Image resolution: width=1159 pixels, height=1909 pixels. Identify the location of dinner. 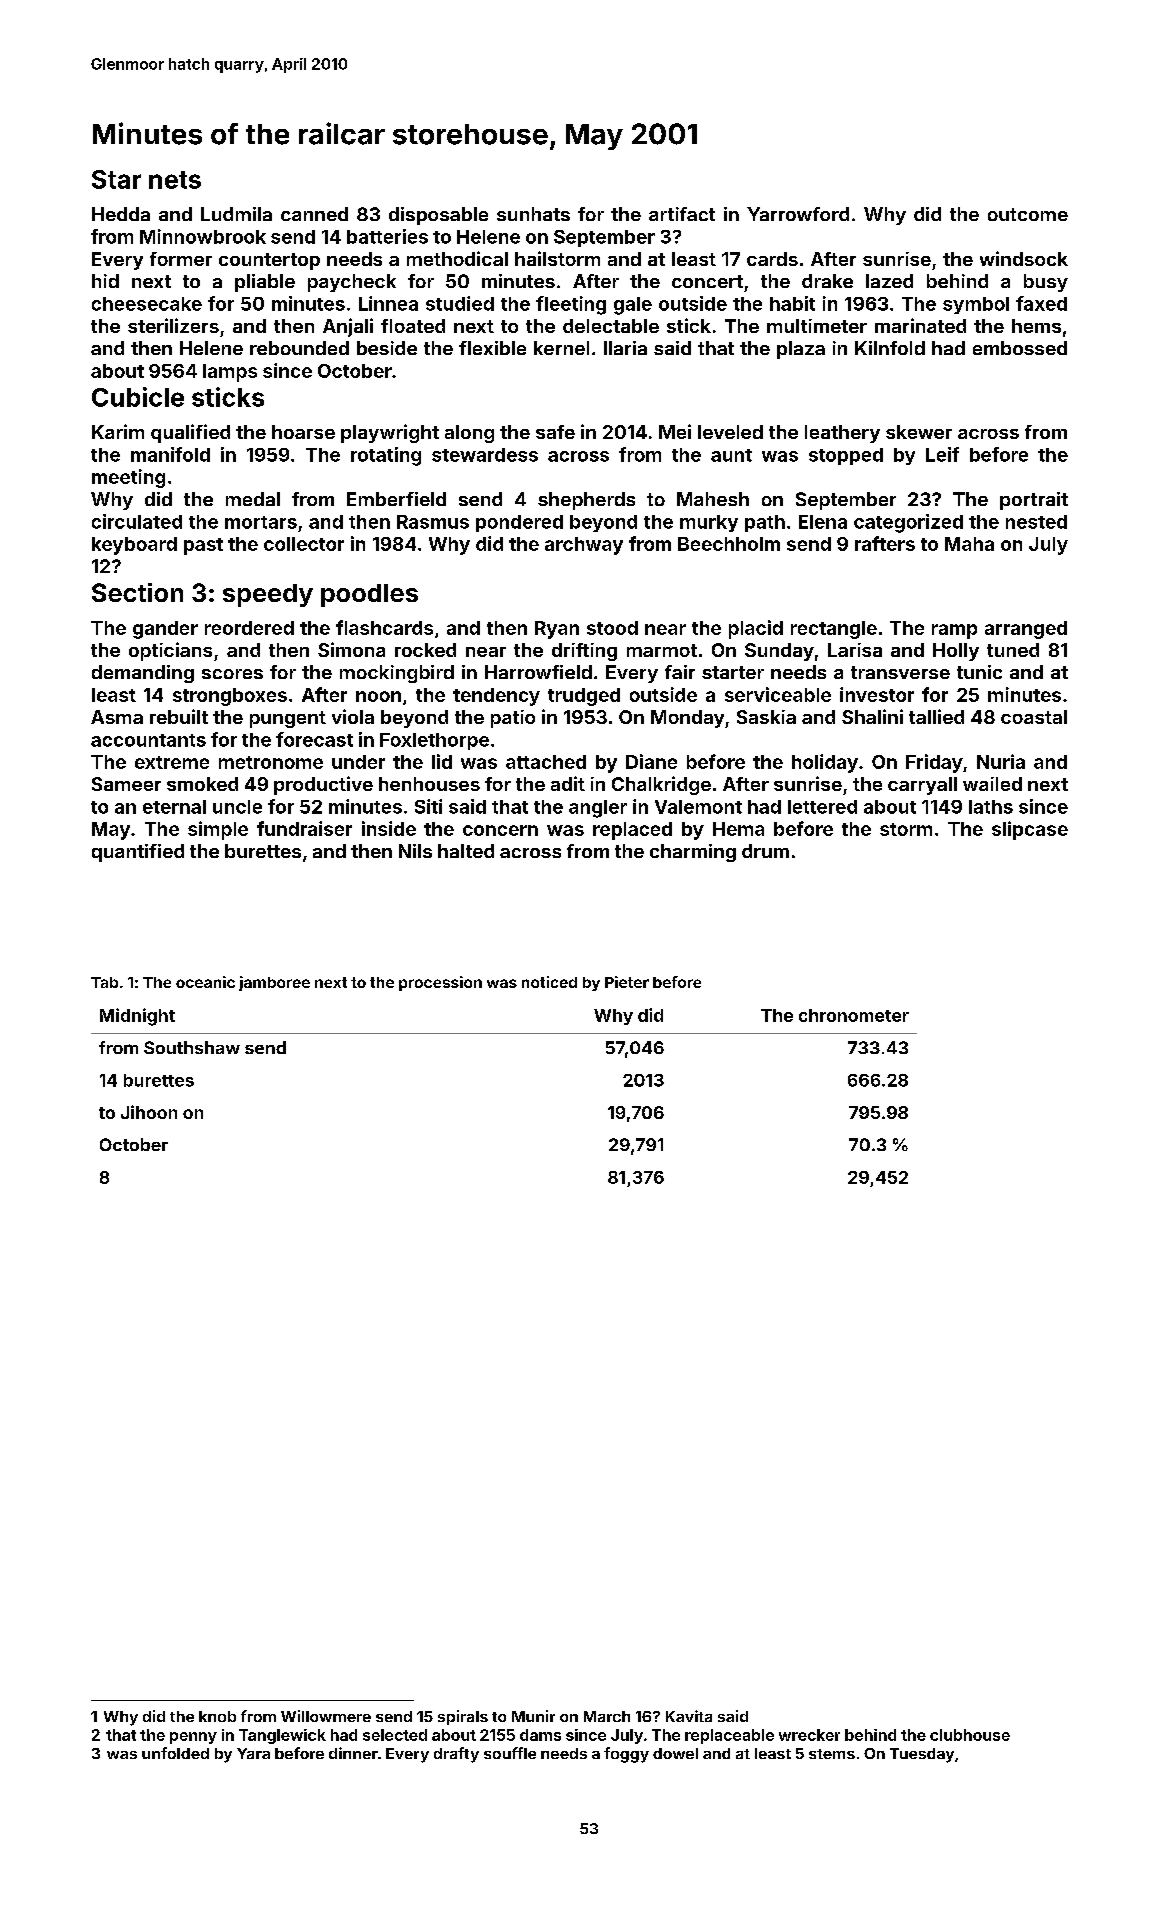
(353, 1753).
